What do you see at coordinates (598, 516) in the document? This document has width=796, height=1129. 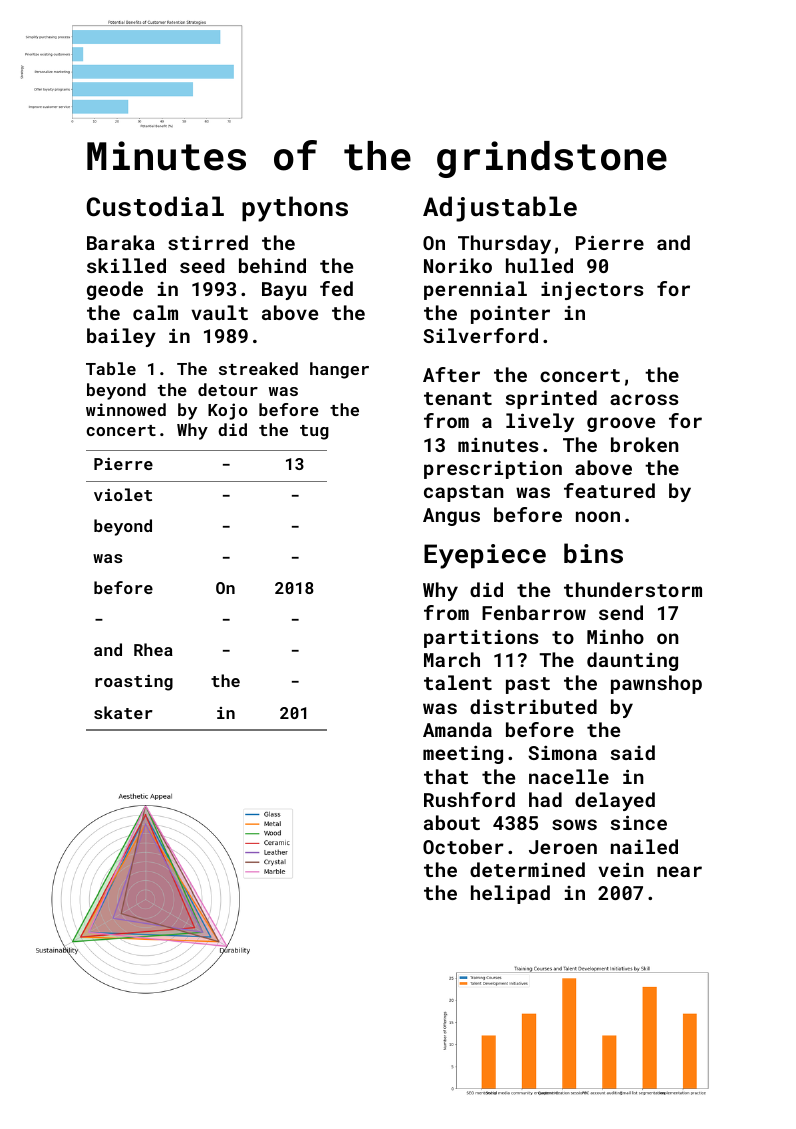 I see `noon` at bounding box center [598, 516].
